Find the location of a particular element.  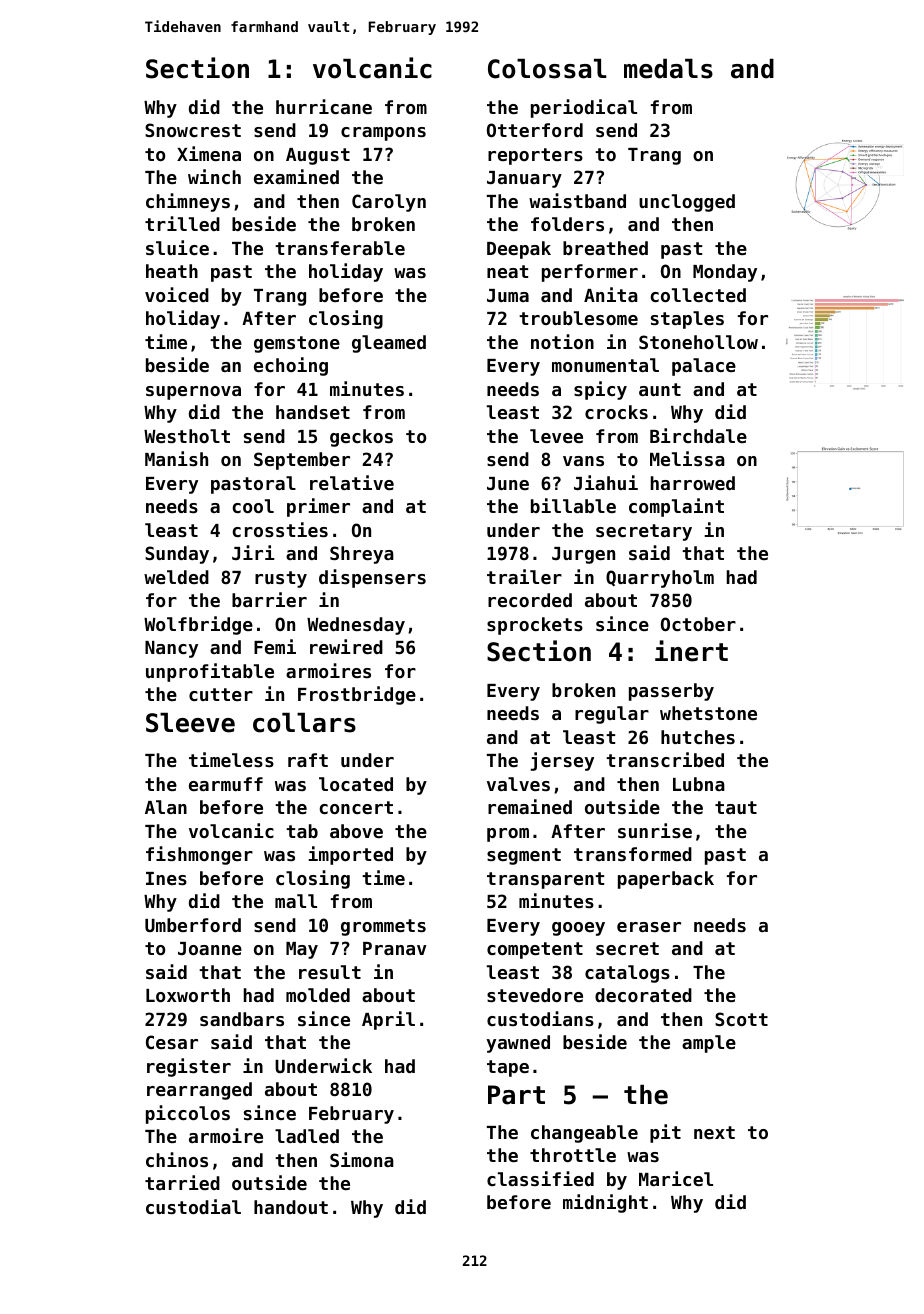

register is located at coordinates (189, 1067).
